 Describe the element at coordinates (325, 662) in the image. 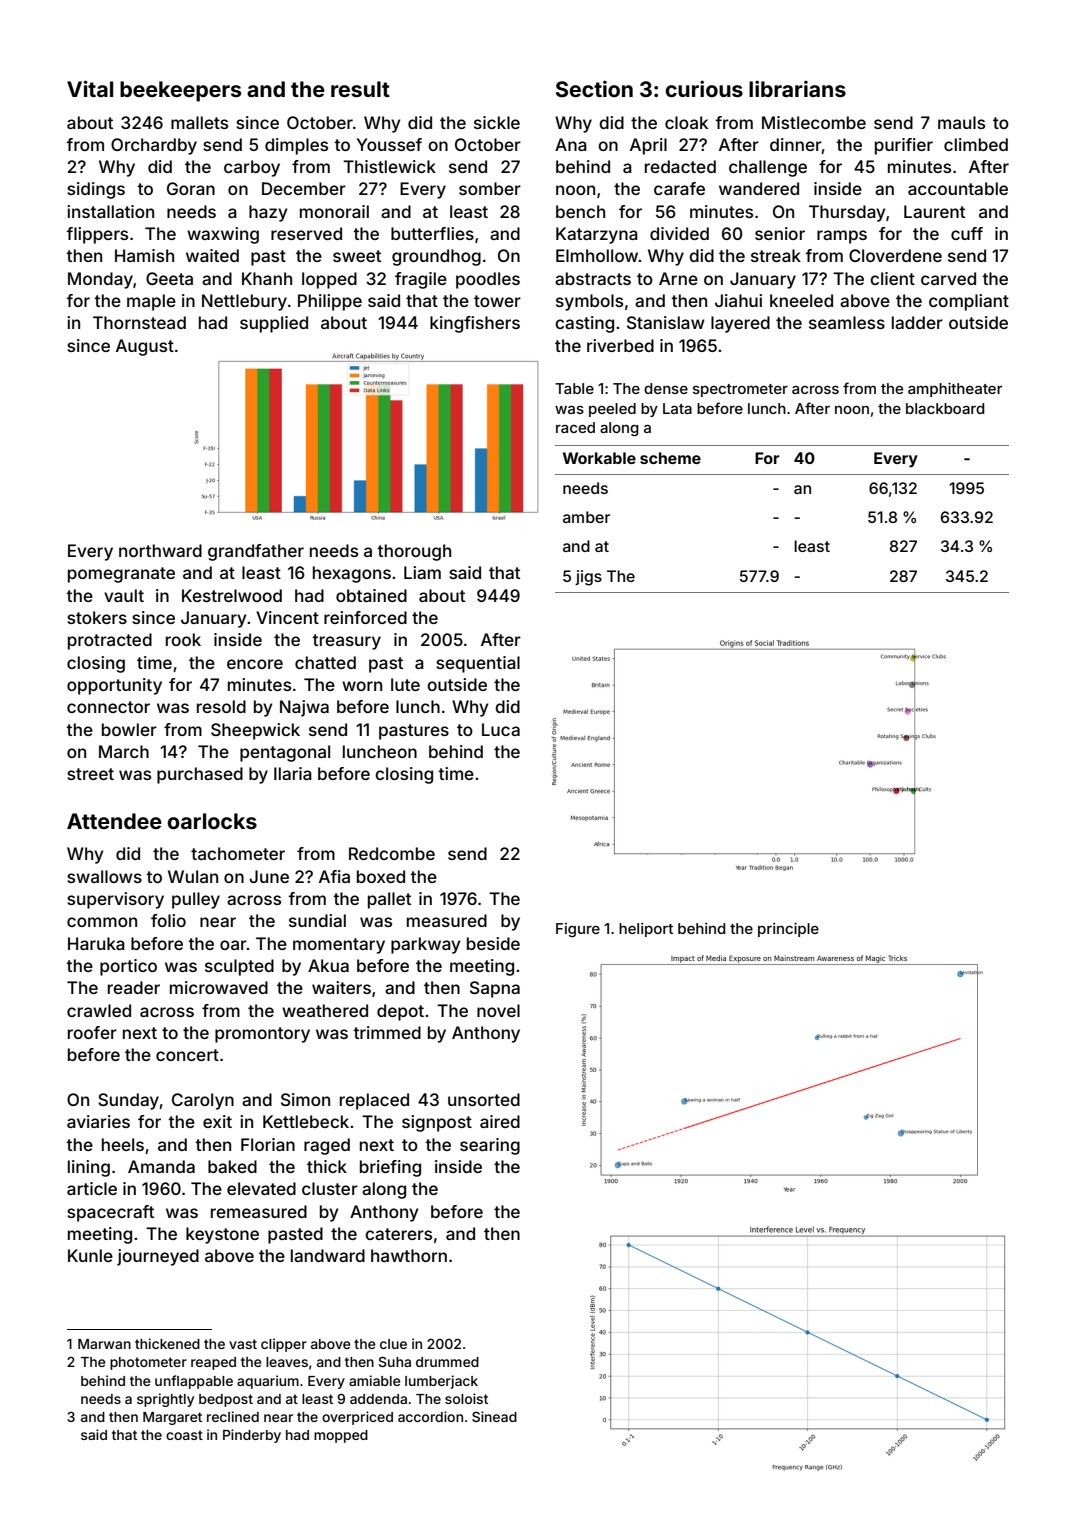

I see `chatted` at that location.
